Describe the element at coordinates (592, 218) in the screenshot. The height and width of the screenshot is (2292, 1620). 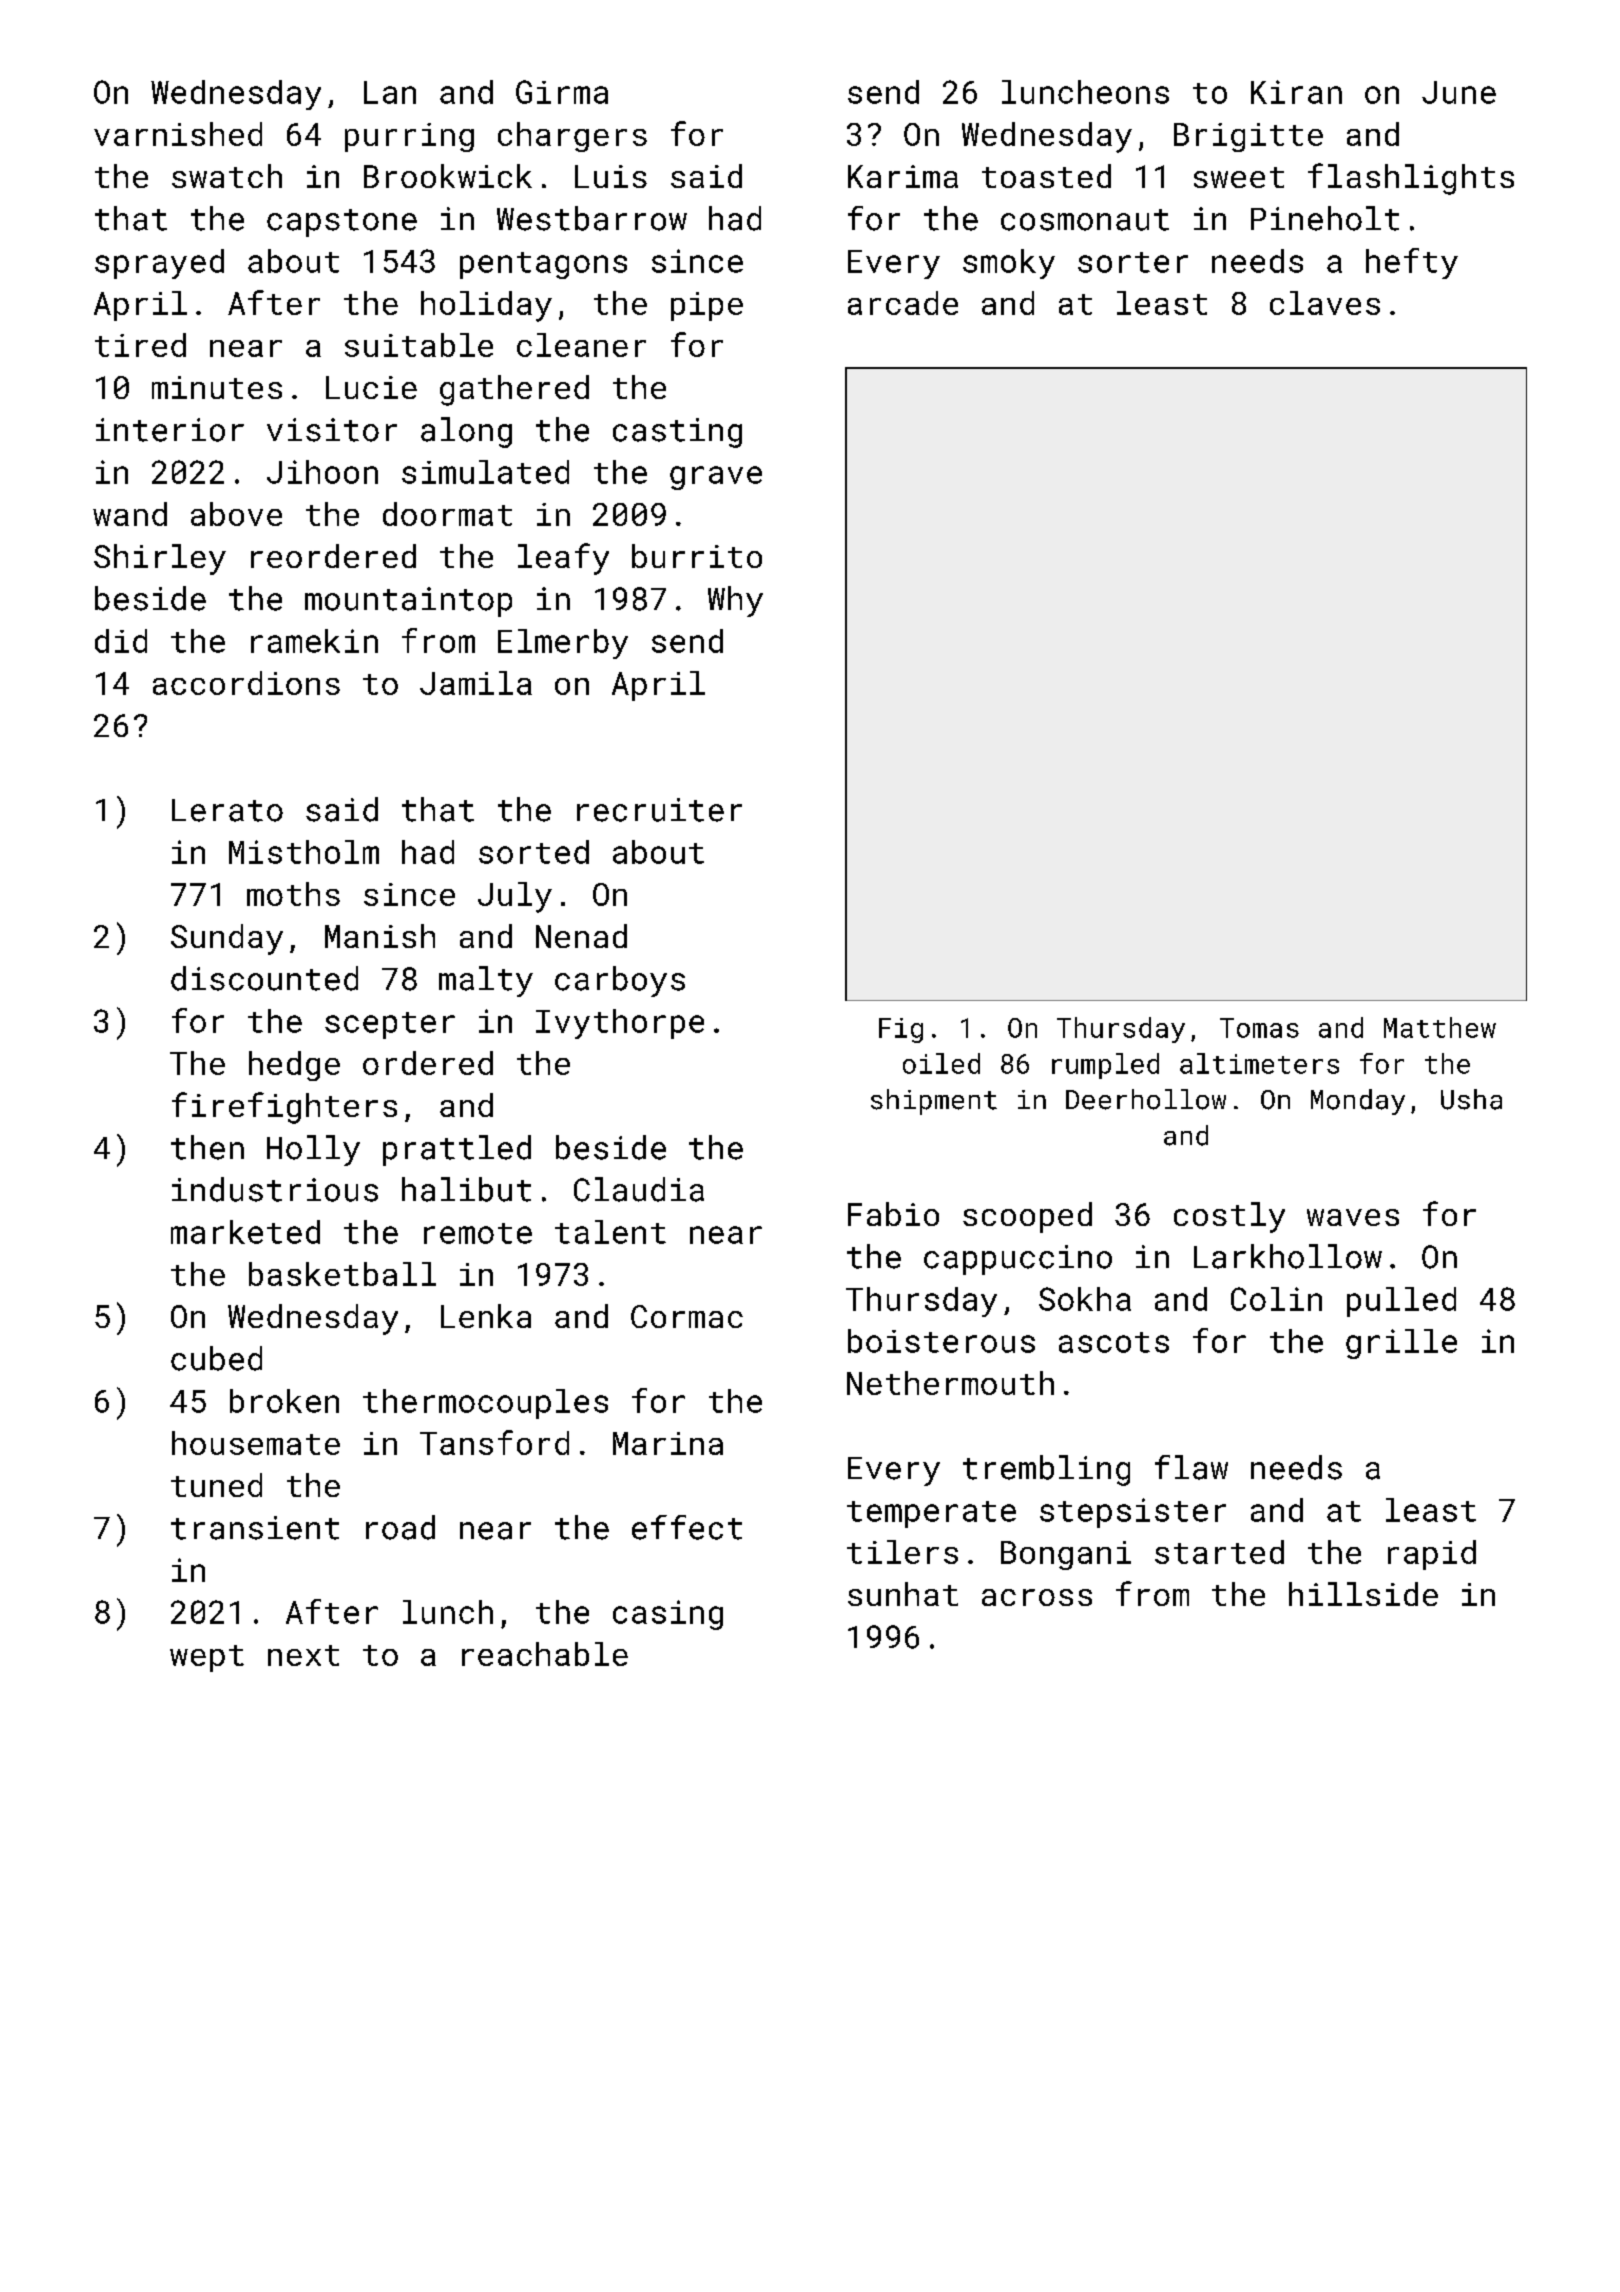
I see `Westbarrow` at that location.
